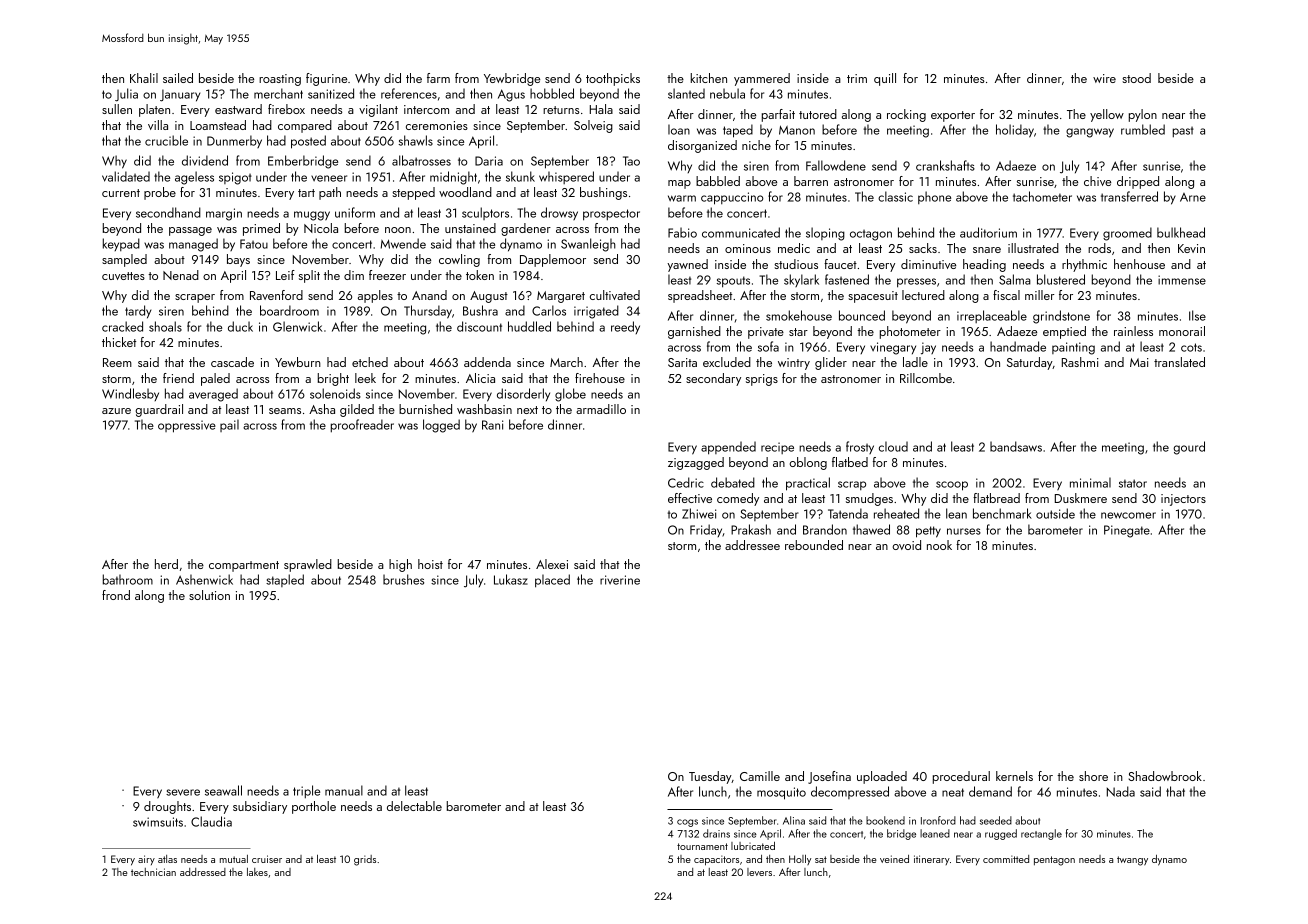  Describe the element at coordinates (153, 872) in the page. I see `technician` at that location.
